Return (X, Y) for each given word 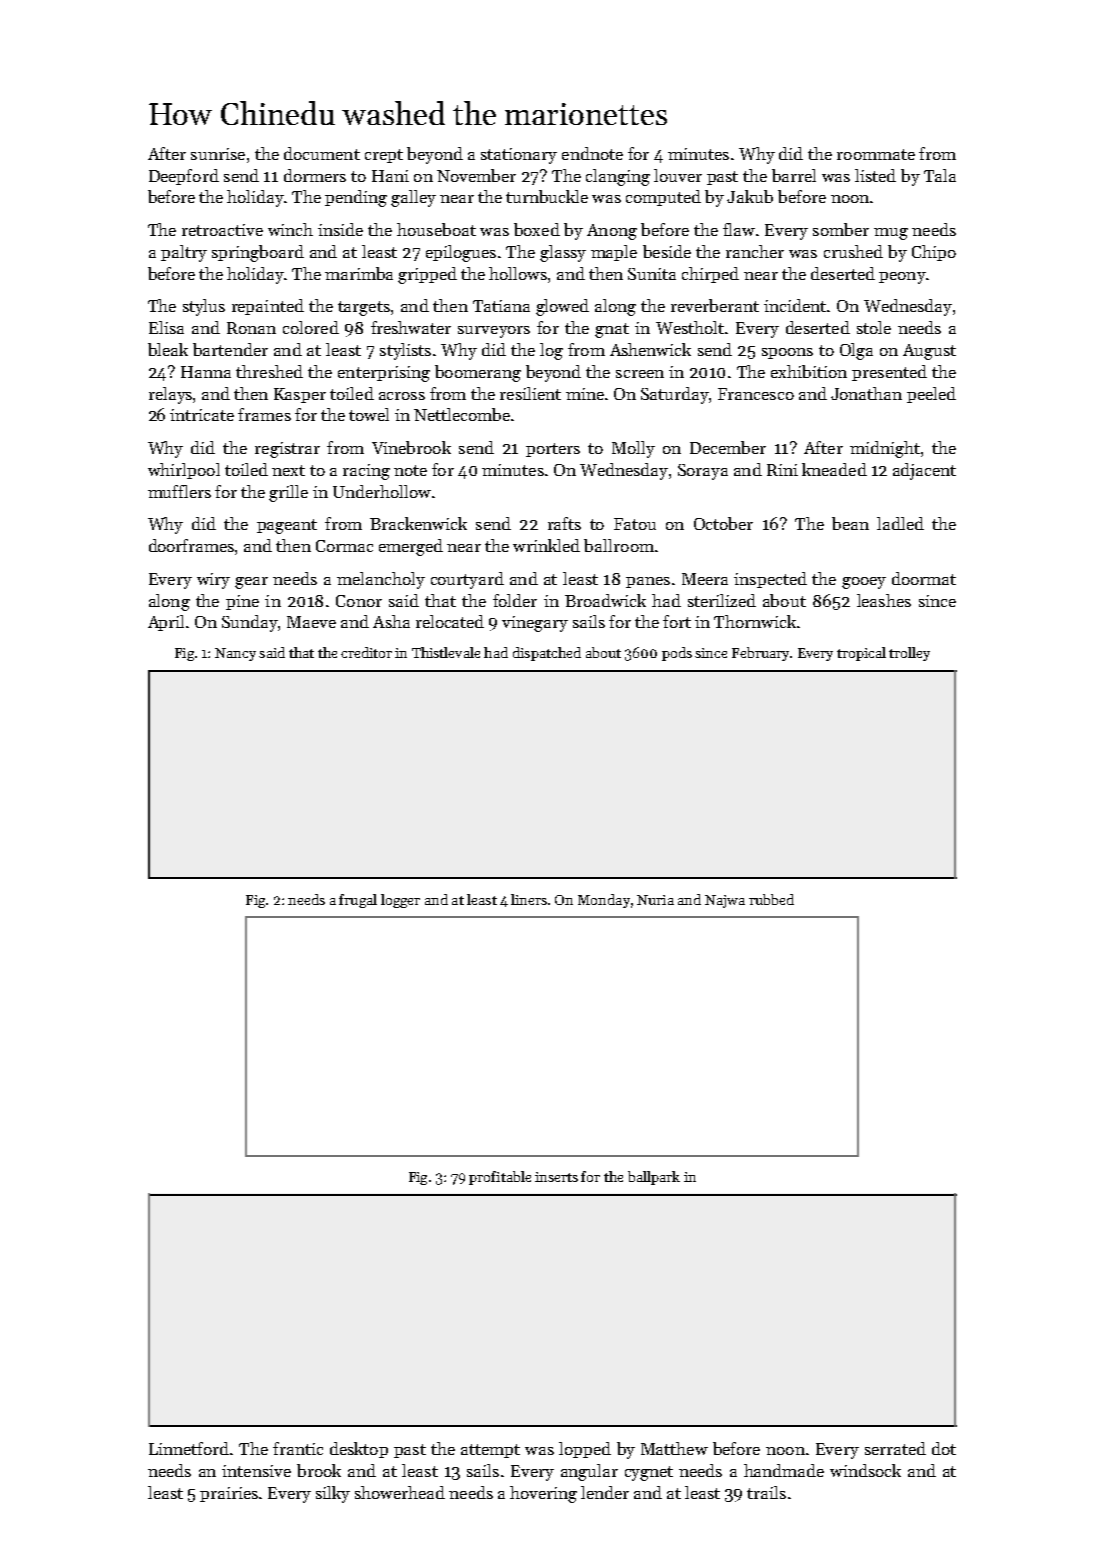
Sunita (652, 274)
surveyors (494, 332)
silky (333, 1494)
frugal (358, 901)
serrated (895, 1448)
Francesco (756, 394)
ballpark (654, 1178)
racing (366, 472)
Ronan (251, 328)
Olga (856, 351)
